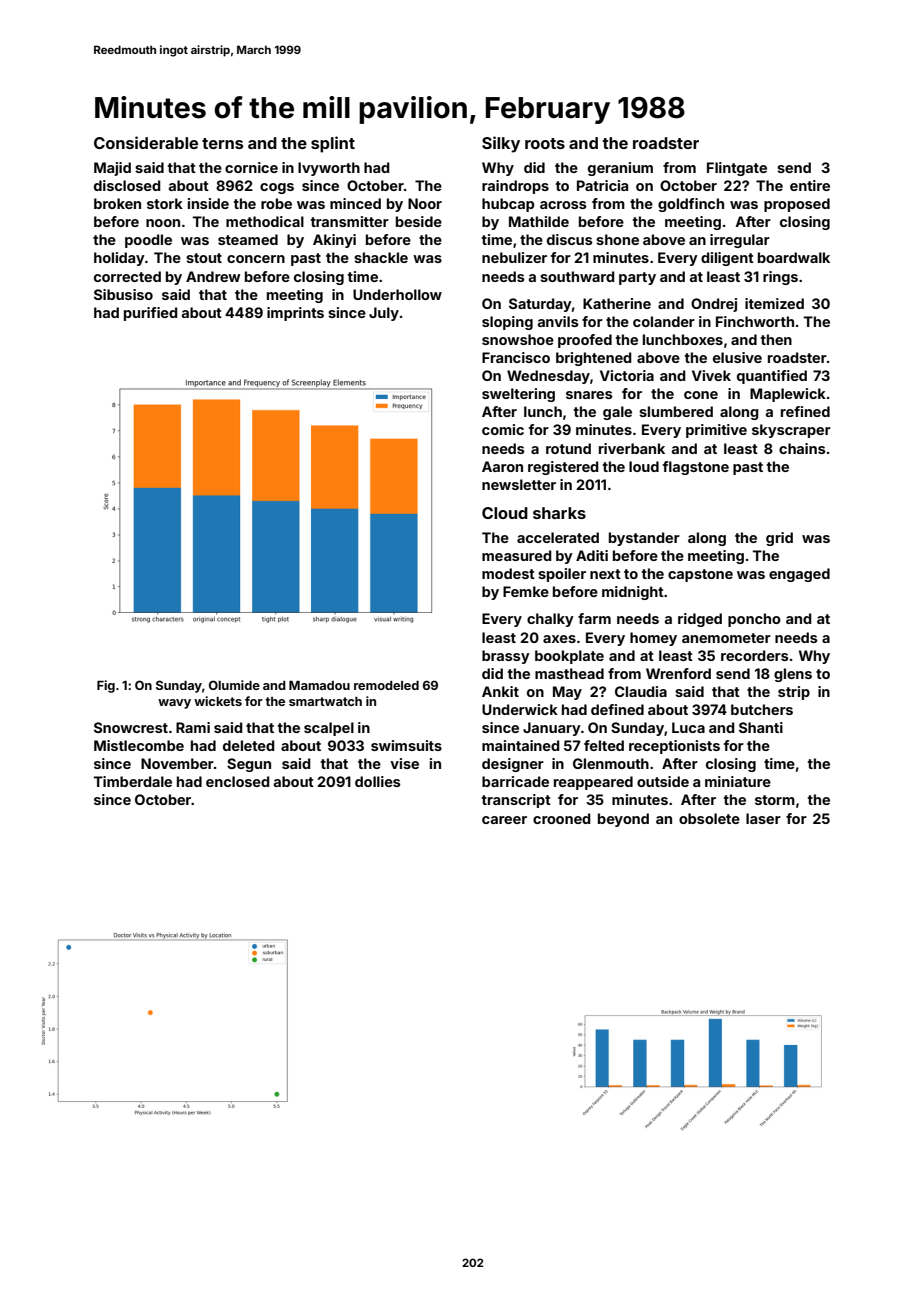 The image size is (924, 1308). I want to click on rings, so click(780, 278).
